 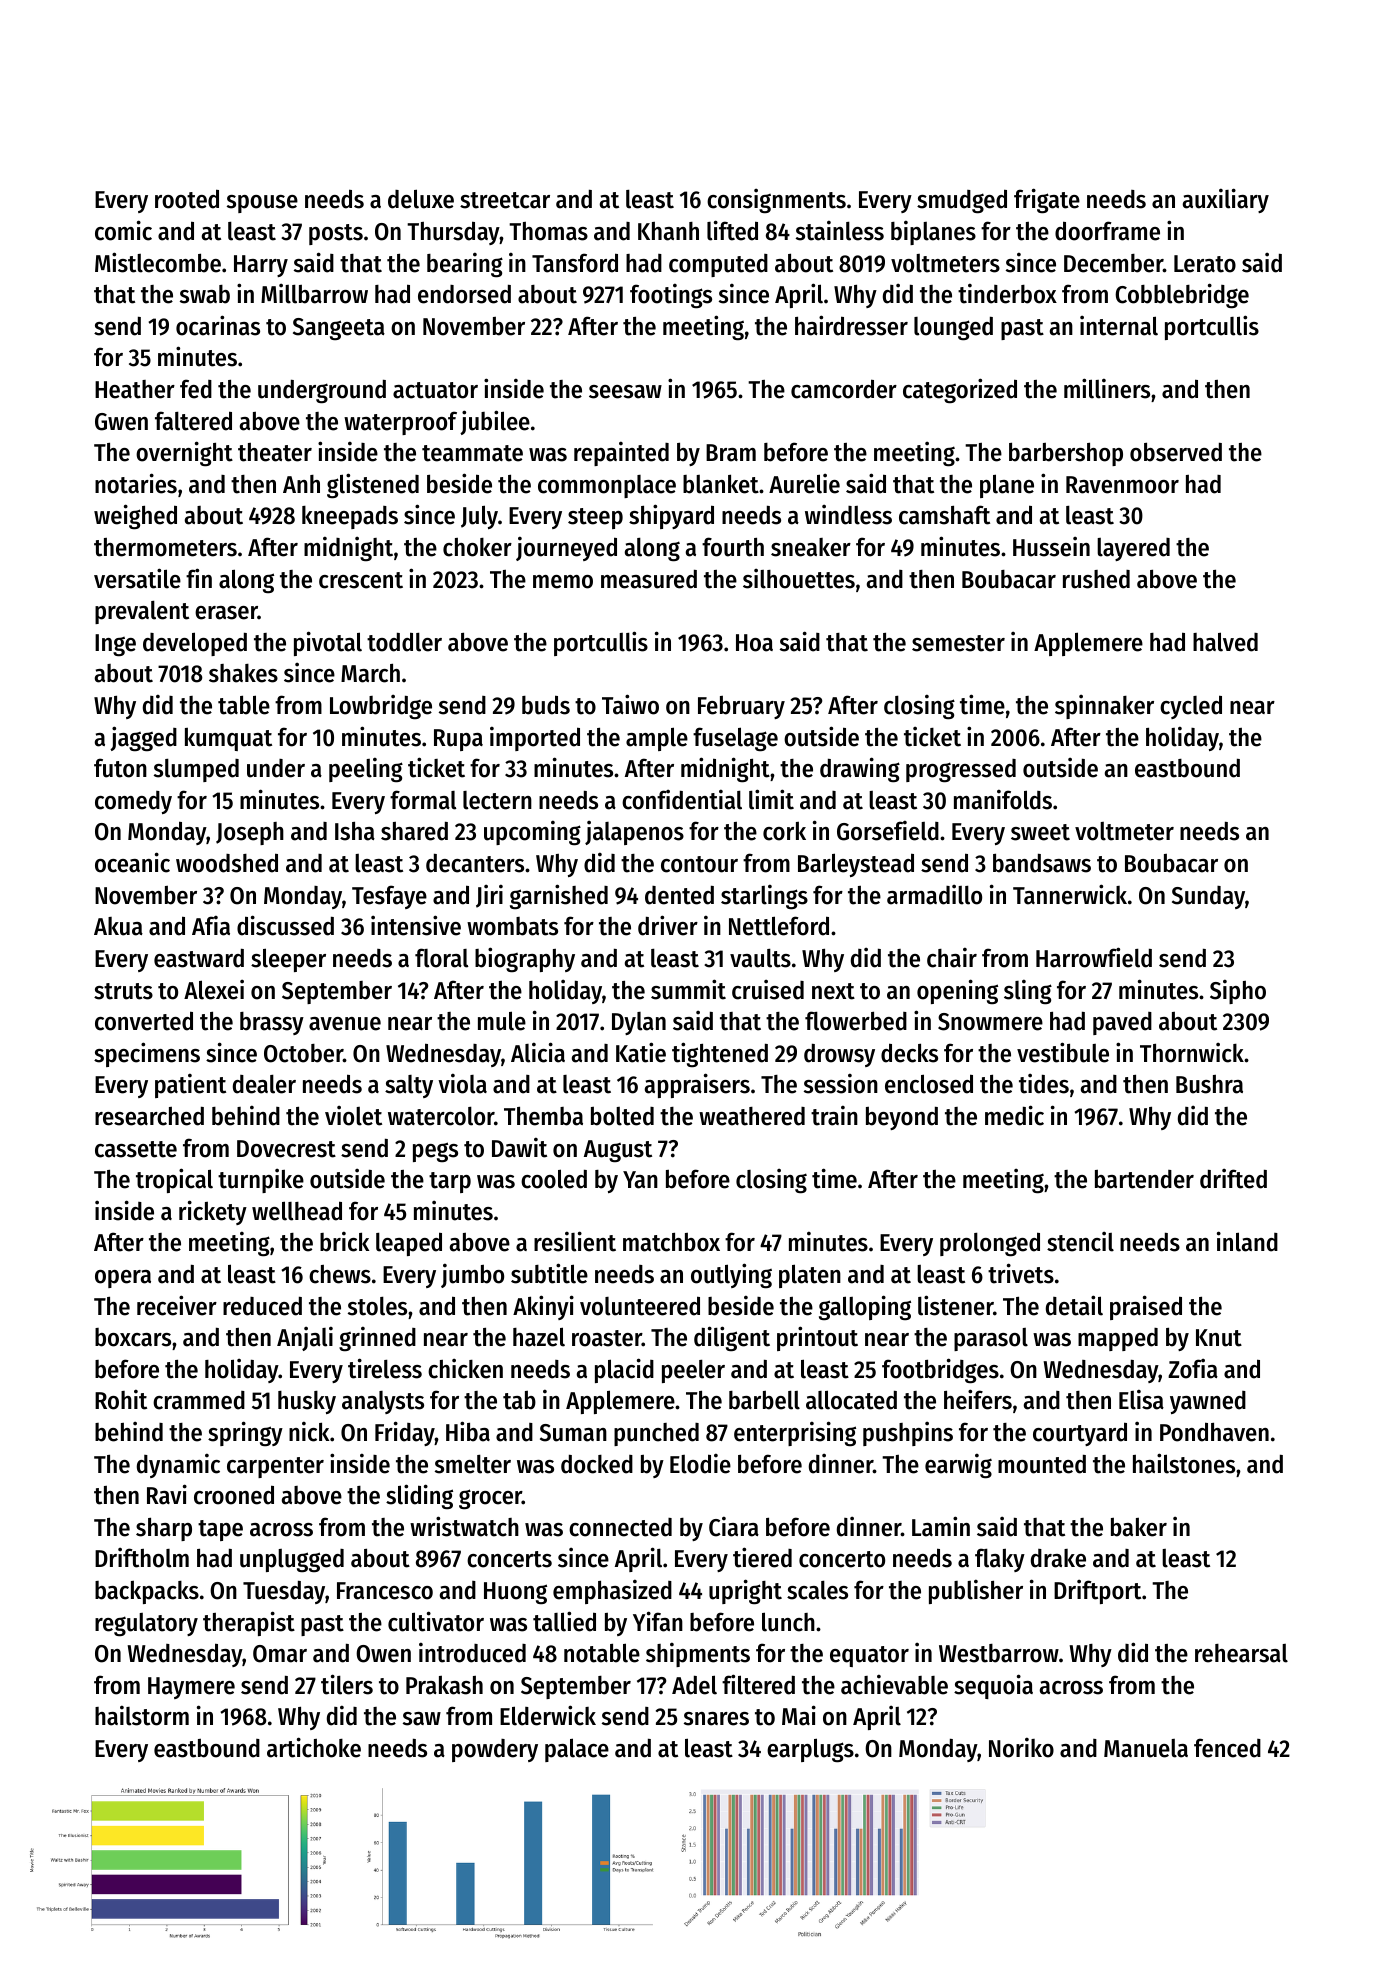 What do you see at coordinates (519, 1147) in the page?
I see `Dawit` at bounding box center [519, 1147].
